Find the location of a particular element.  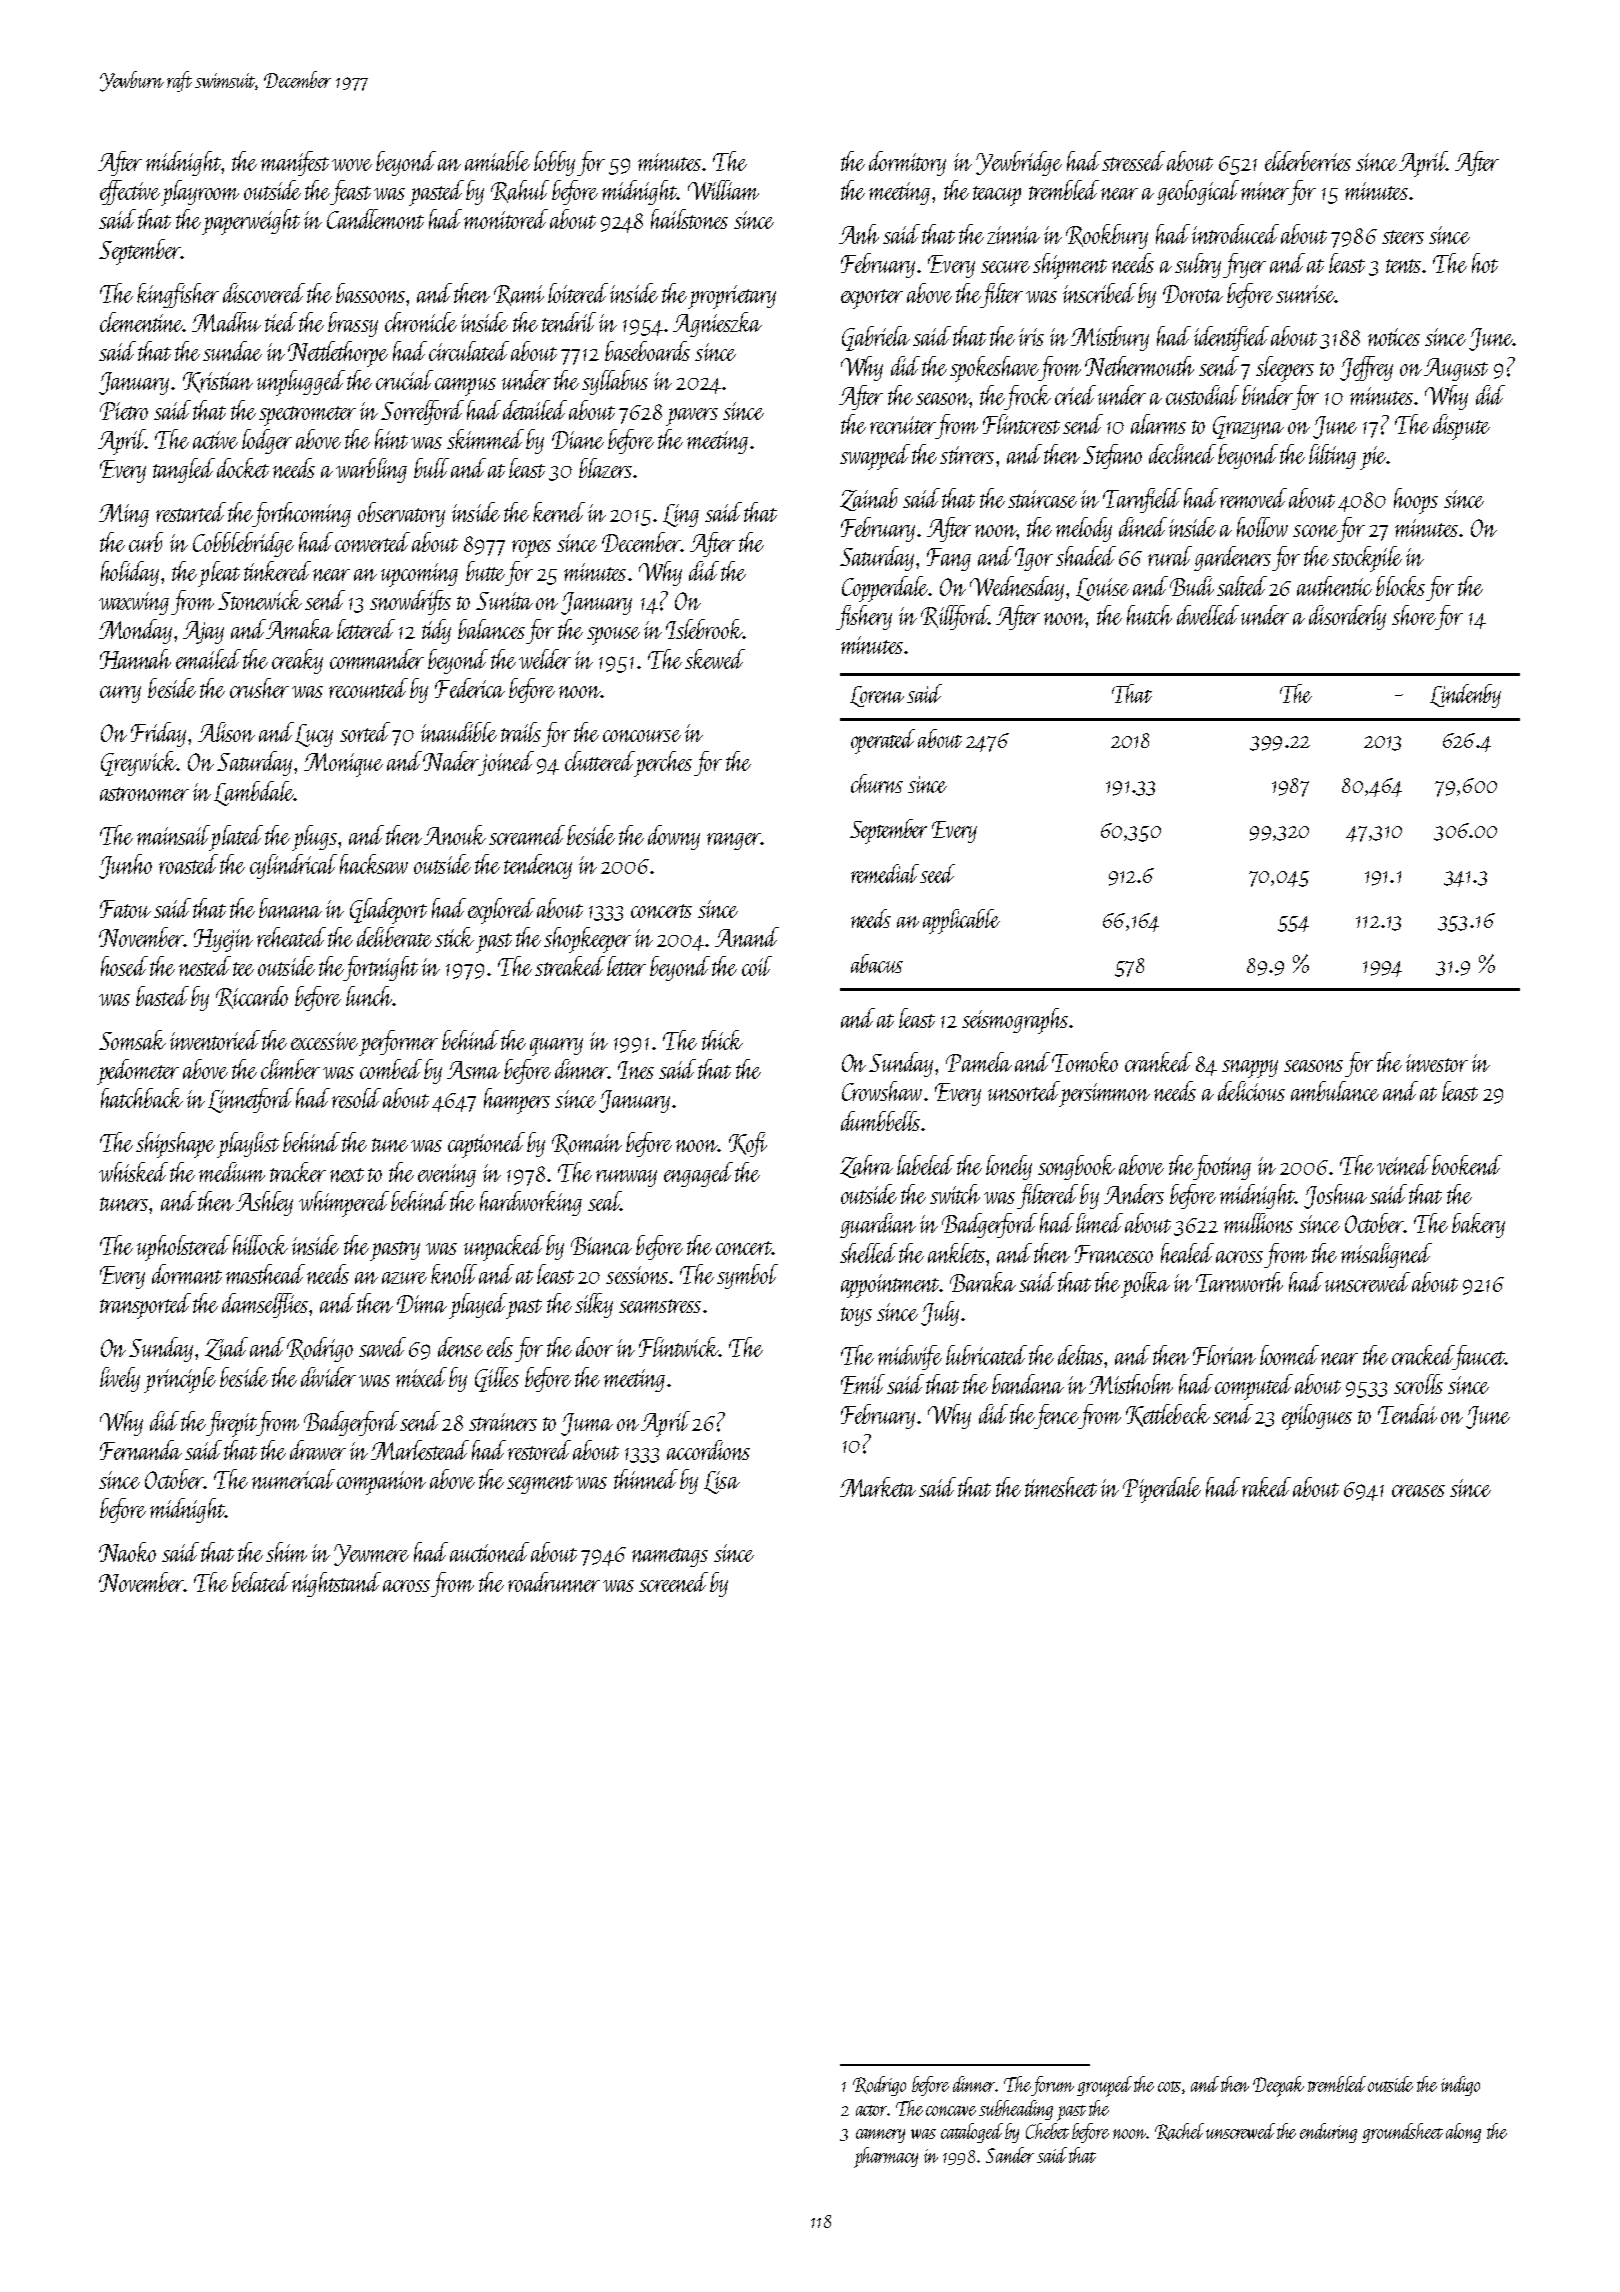

timesheet is located at coordinates (1061, 1487).
